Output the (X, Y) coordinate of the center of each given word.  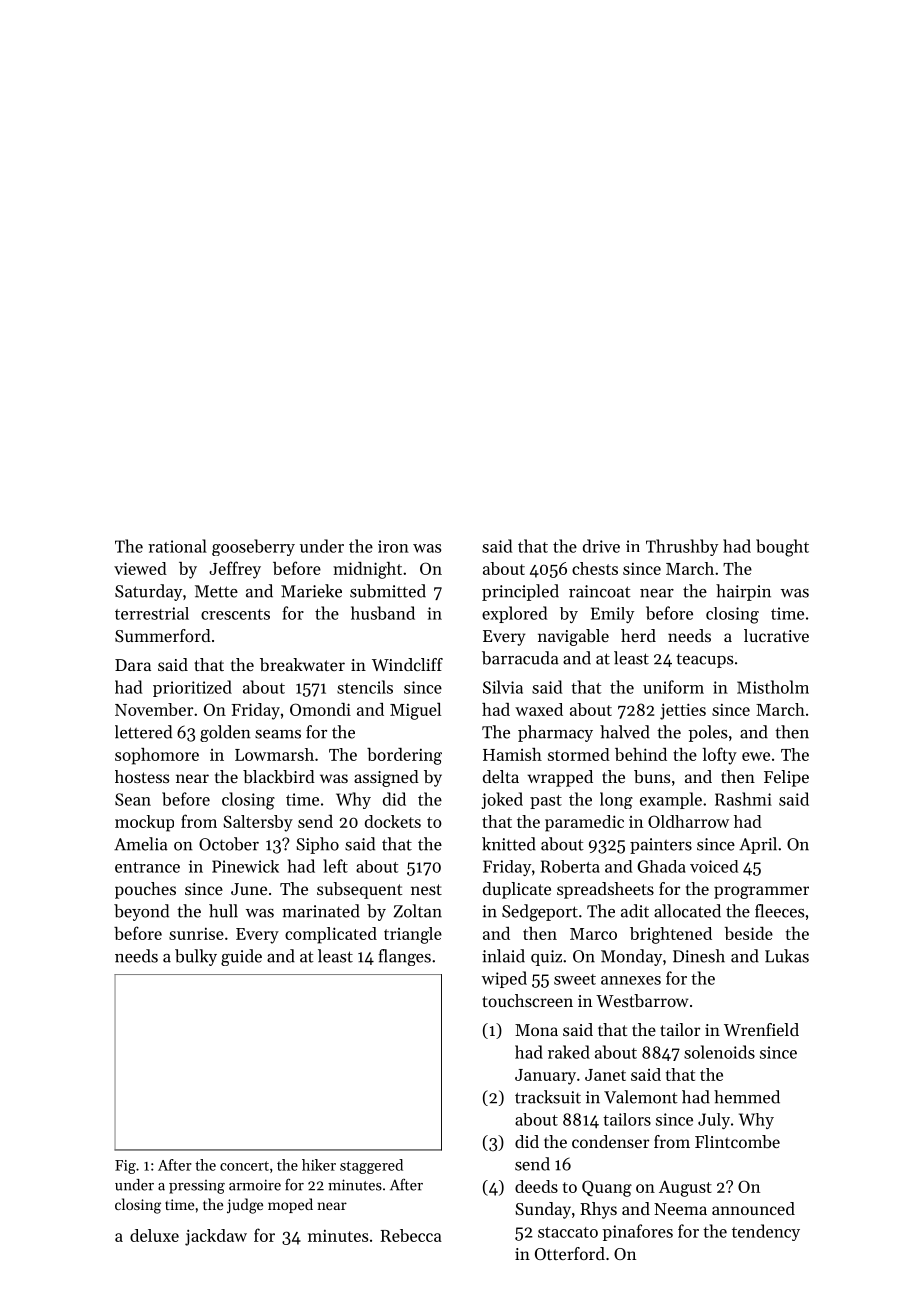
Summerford (163, 635)
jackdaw (216, 1237)
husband (383, 613)
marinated (321, 911)
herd (638, 635)
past (546, 802)
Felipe (786, 778)
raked (569, 1052)
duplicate (517, 890)
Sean (133, 799)
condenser (610, 1141)
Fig (125, 1167)
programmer (761, 892)
